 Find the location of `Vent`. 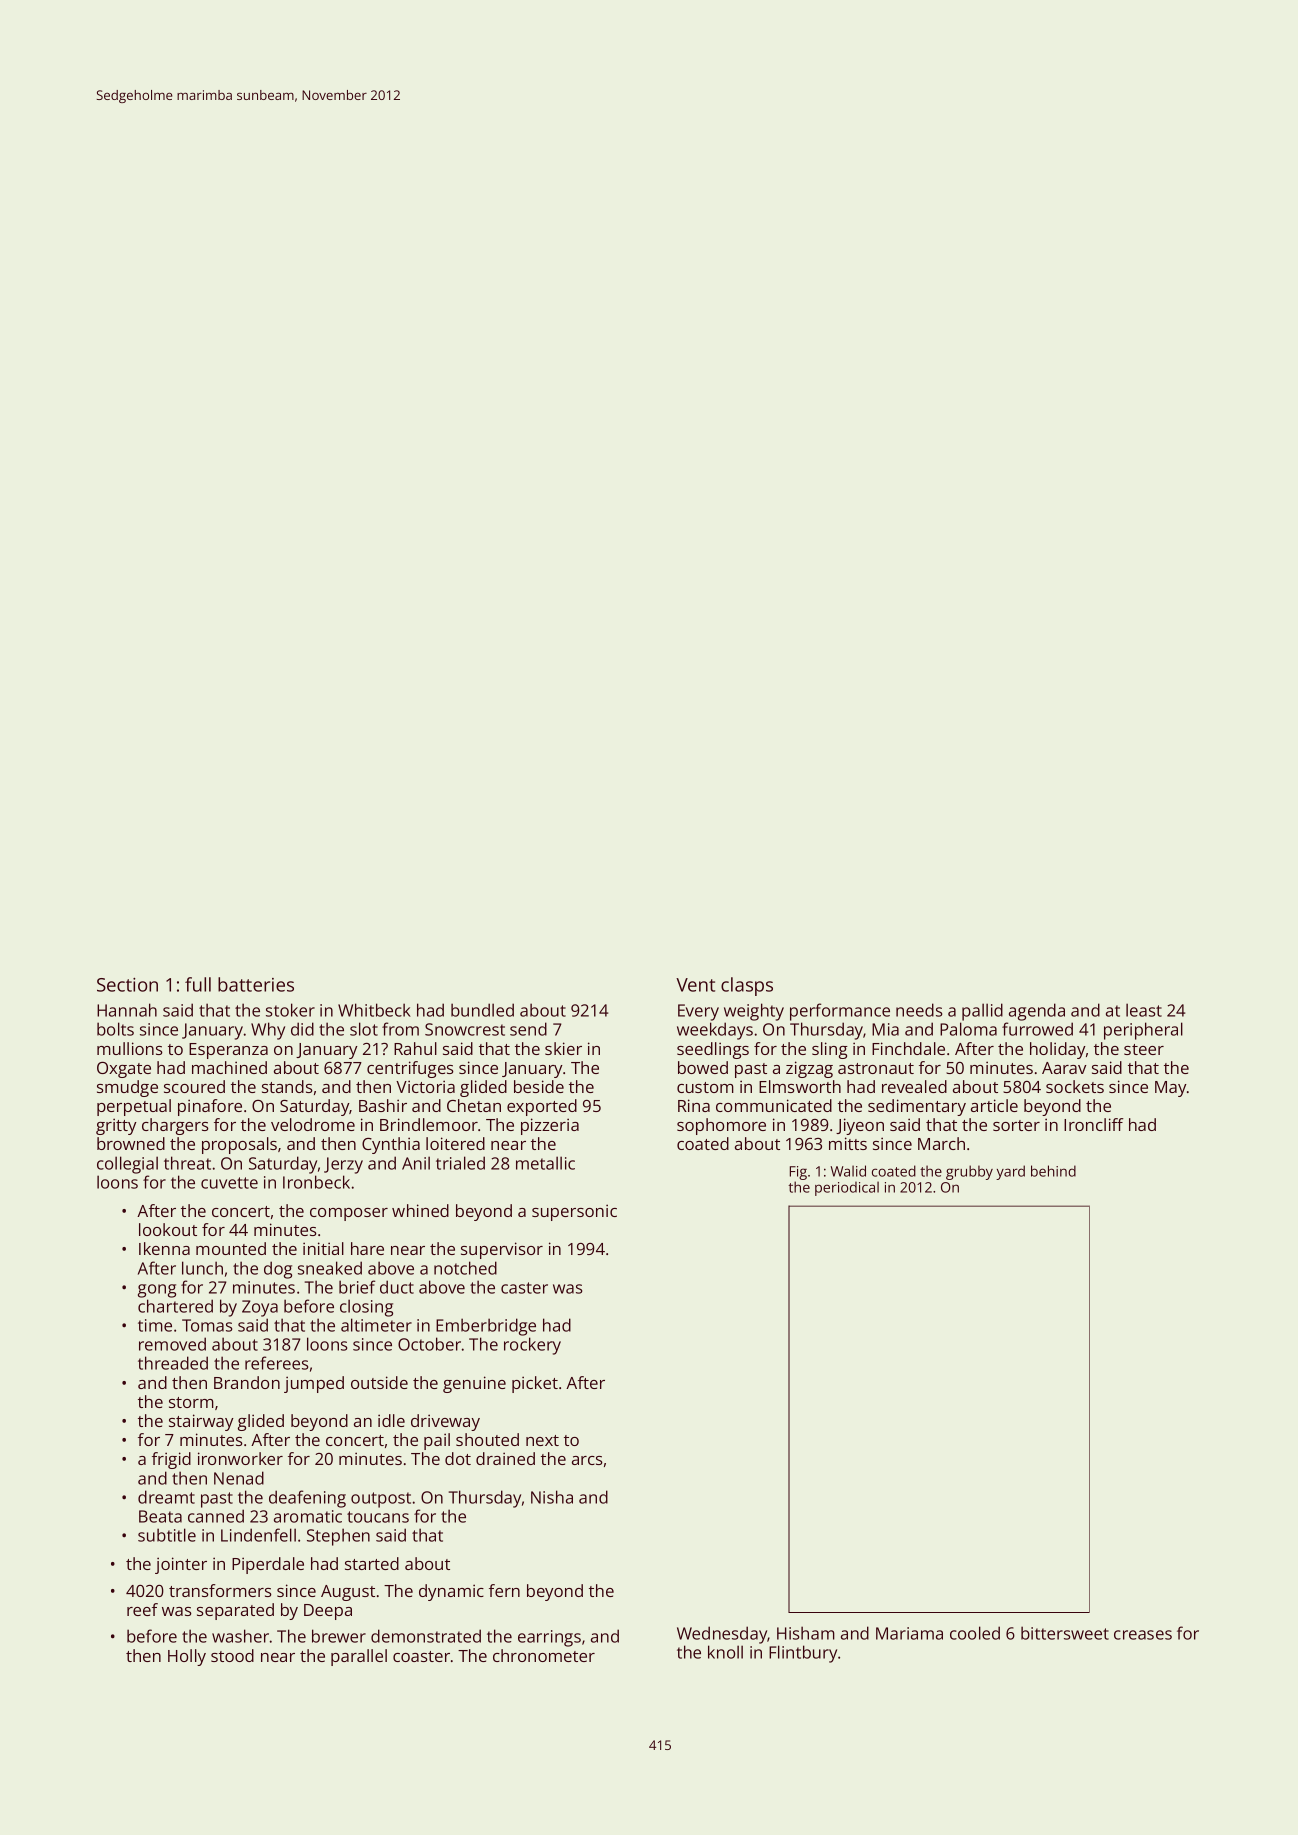

Vent is located at coordinates (695, 985).
